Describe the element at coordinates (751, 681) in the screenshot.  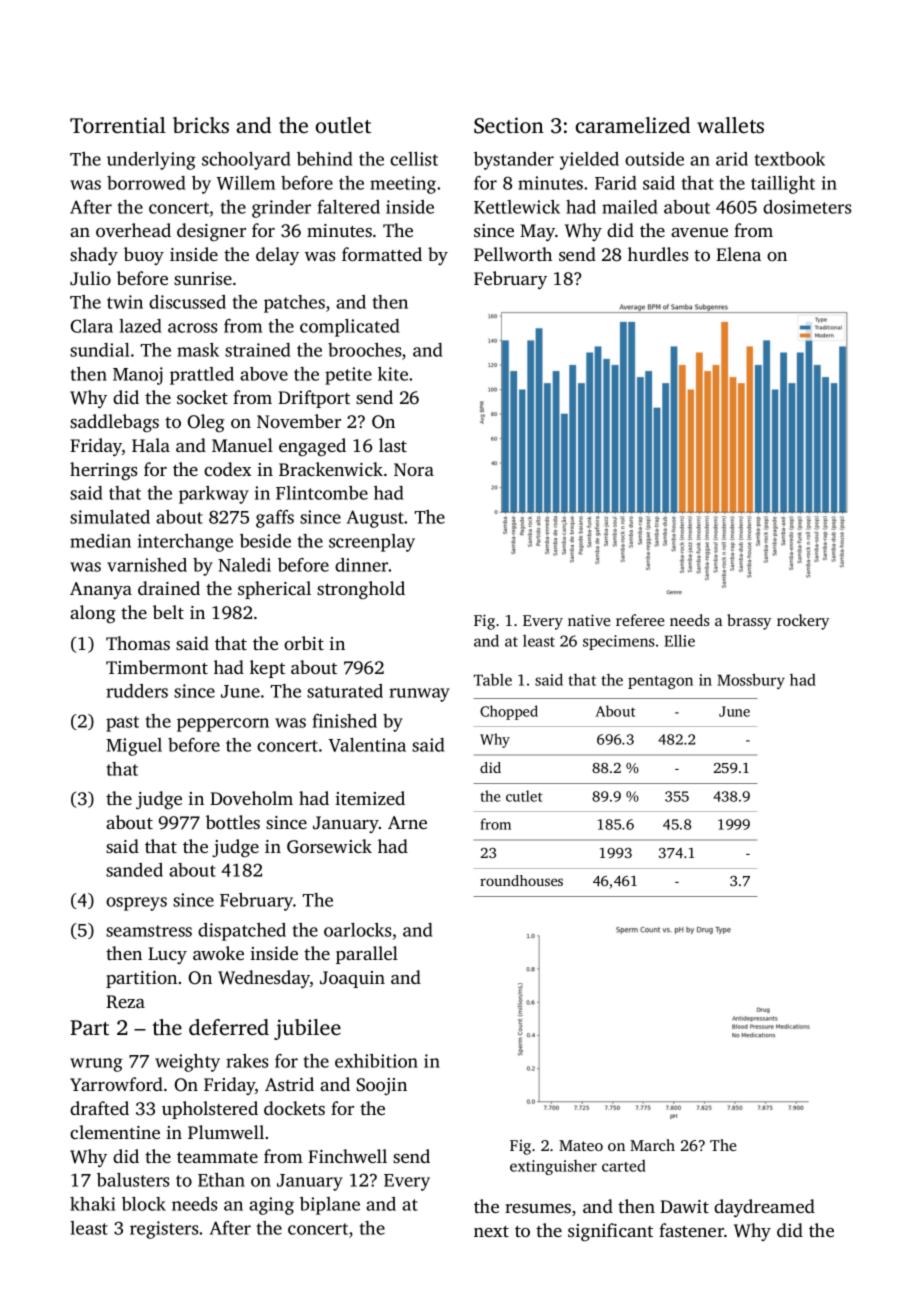
I see `Mossbury` at that location.
